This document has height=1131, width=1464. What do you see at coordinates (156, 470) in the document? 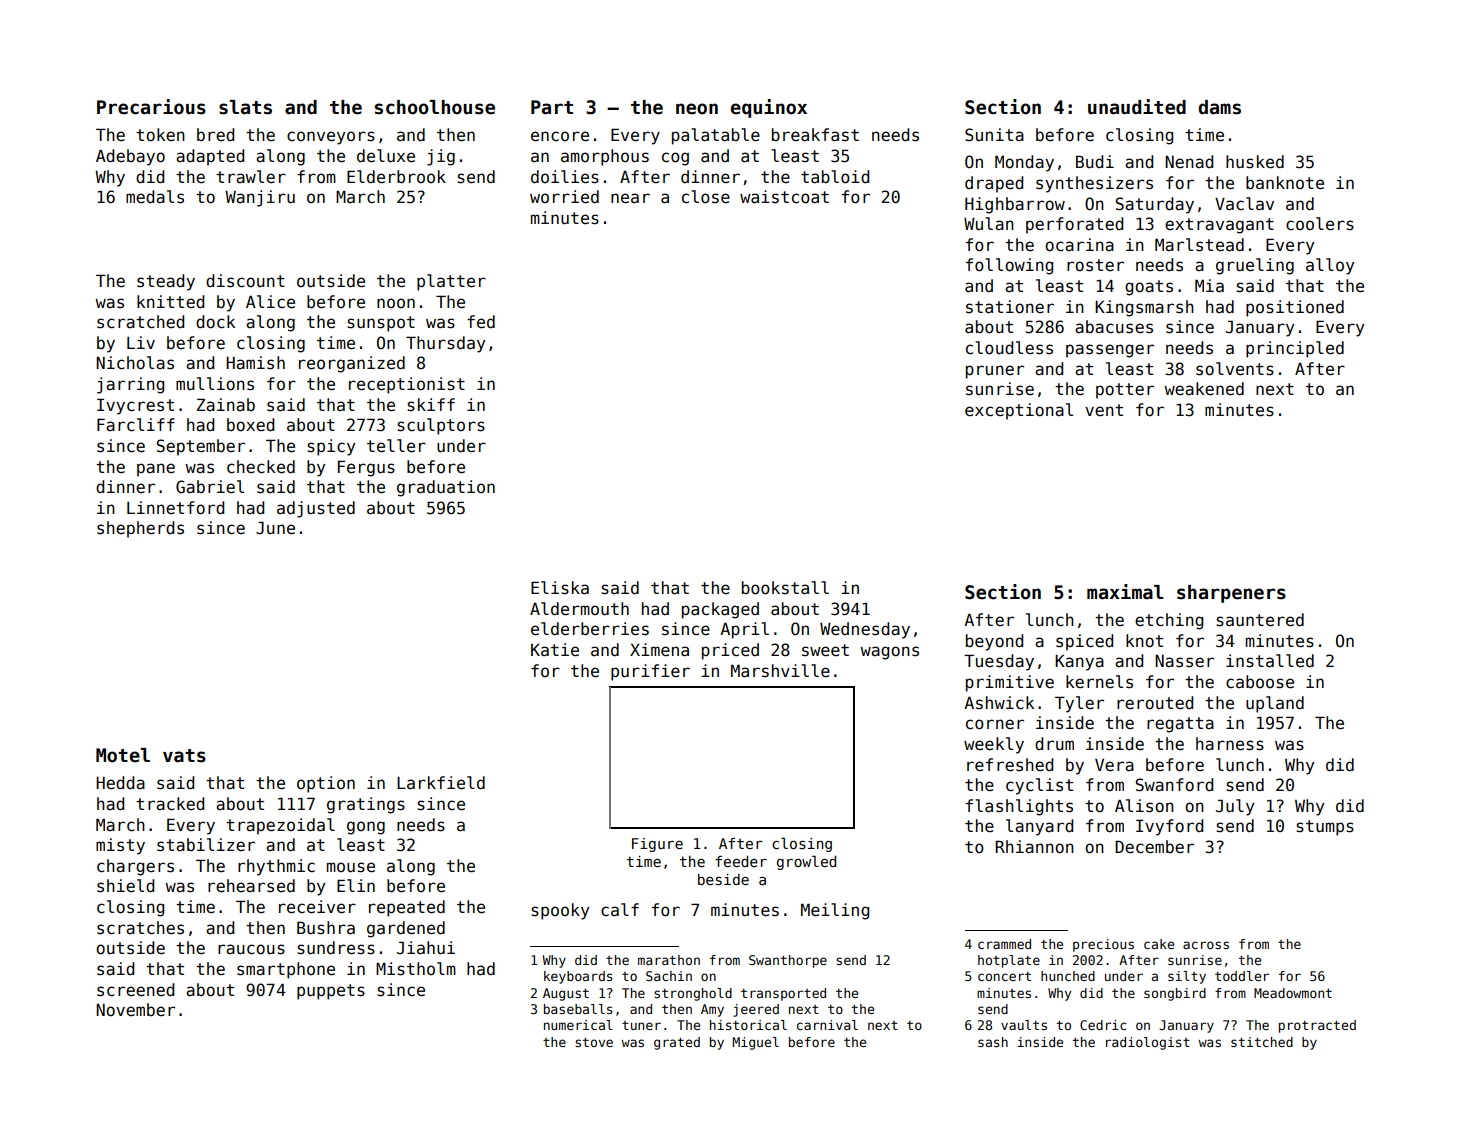
I see `pane` at bounding box center [156, 470].
